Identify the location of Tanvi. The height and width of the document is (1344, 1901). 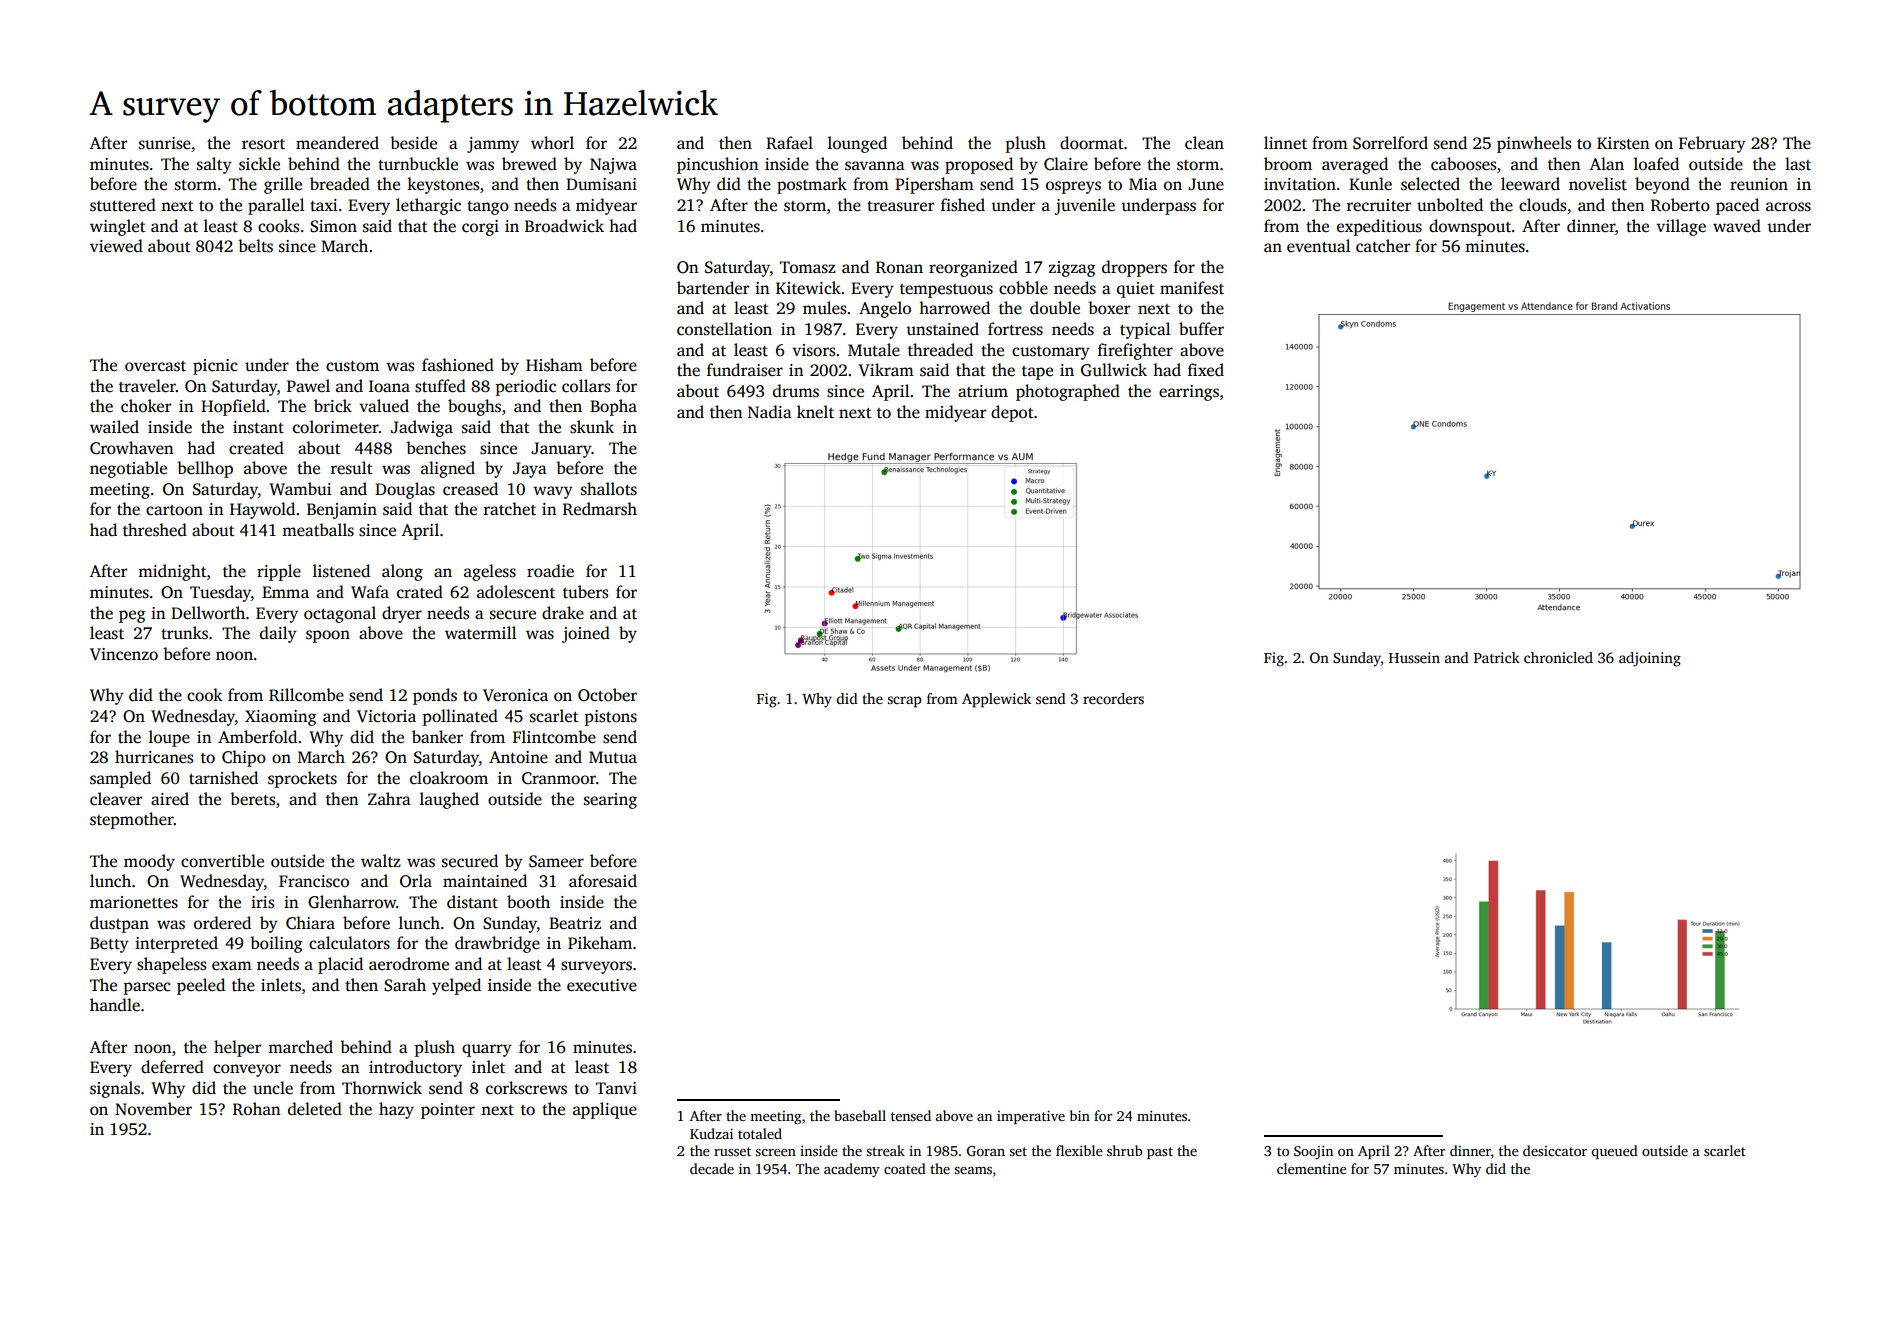
(616, 1088).
